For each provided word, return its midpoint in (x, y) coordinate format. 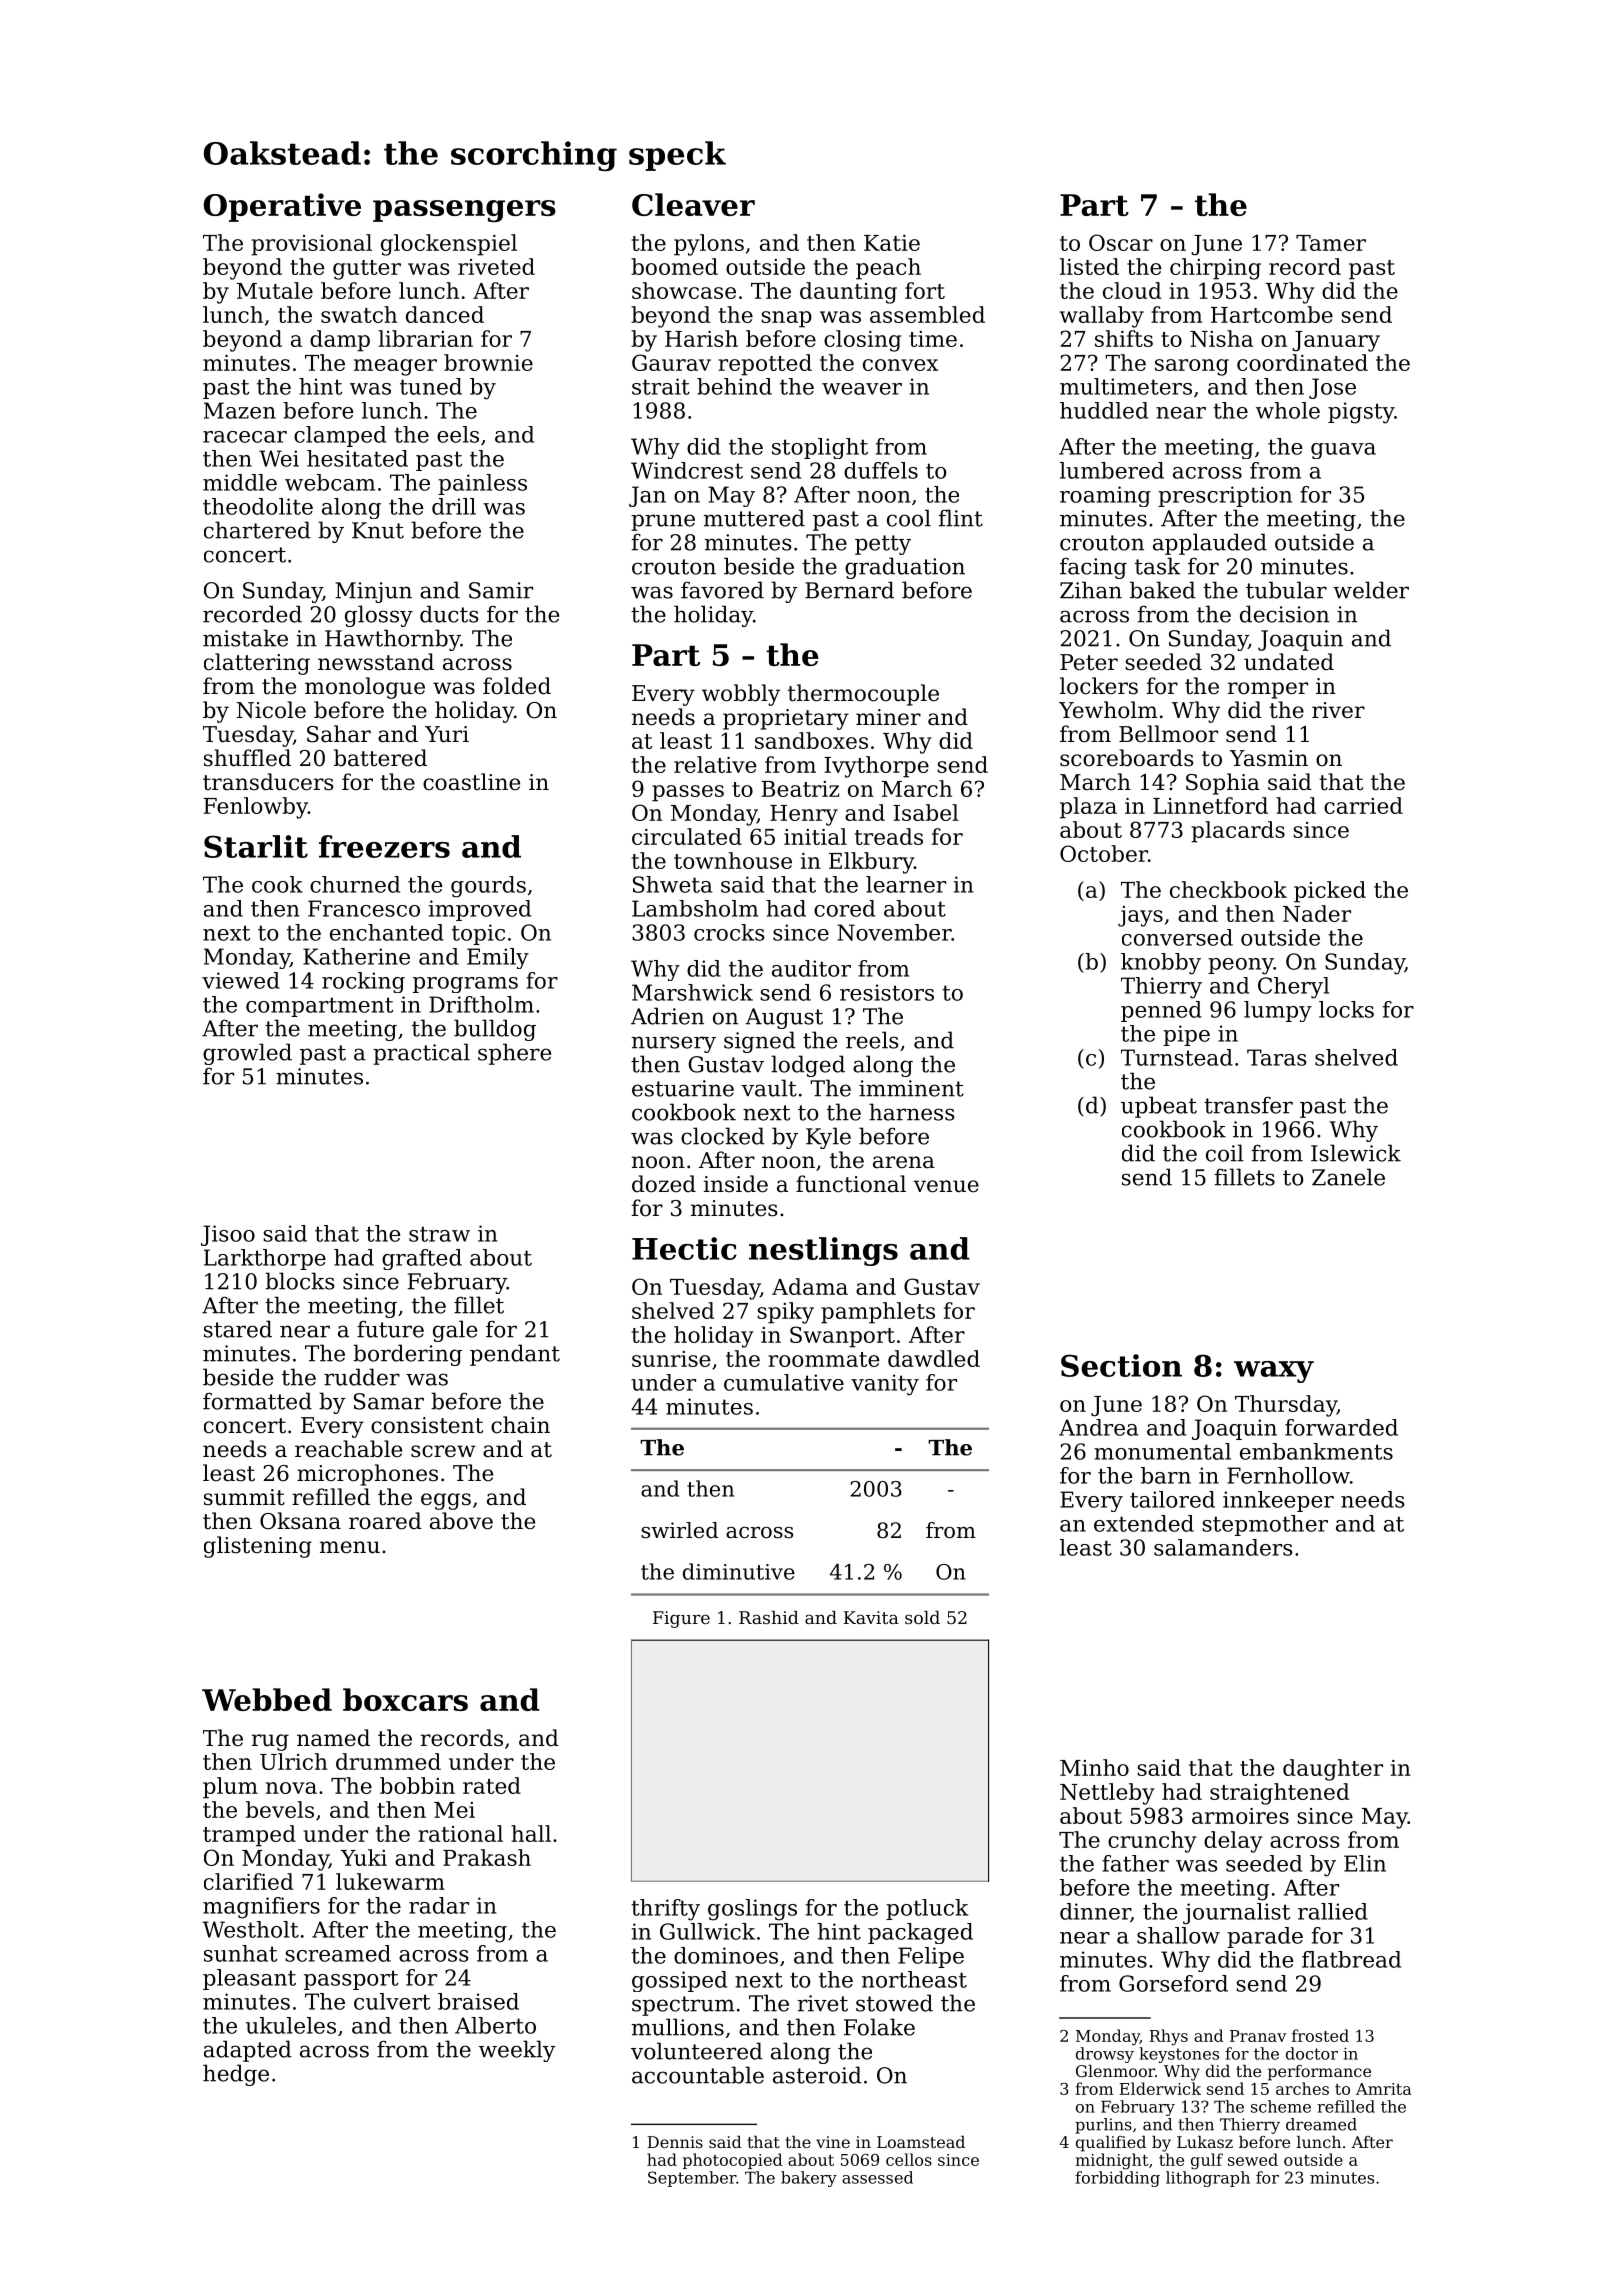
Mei (454, 1810)
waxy (1274, 1372)
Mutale (275, 290)
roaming (1105, 496)
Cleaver (693, 204)
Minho (1094, 1767)
